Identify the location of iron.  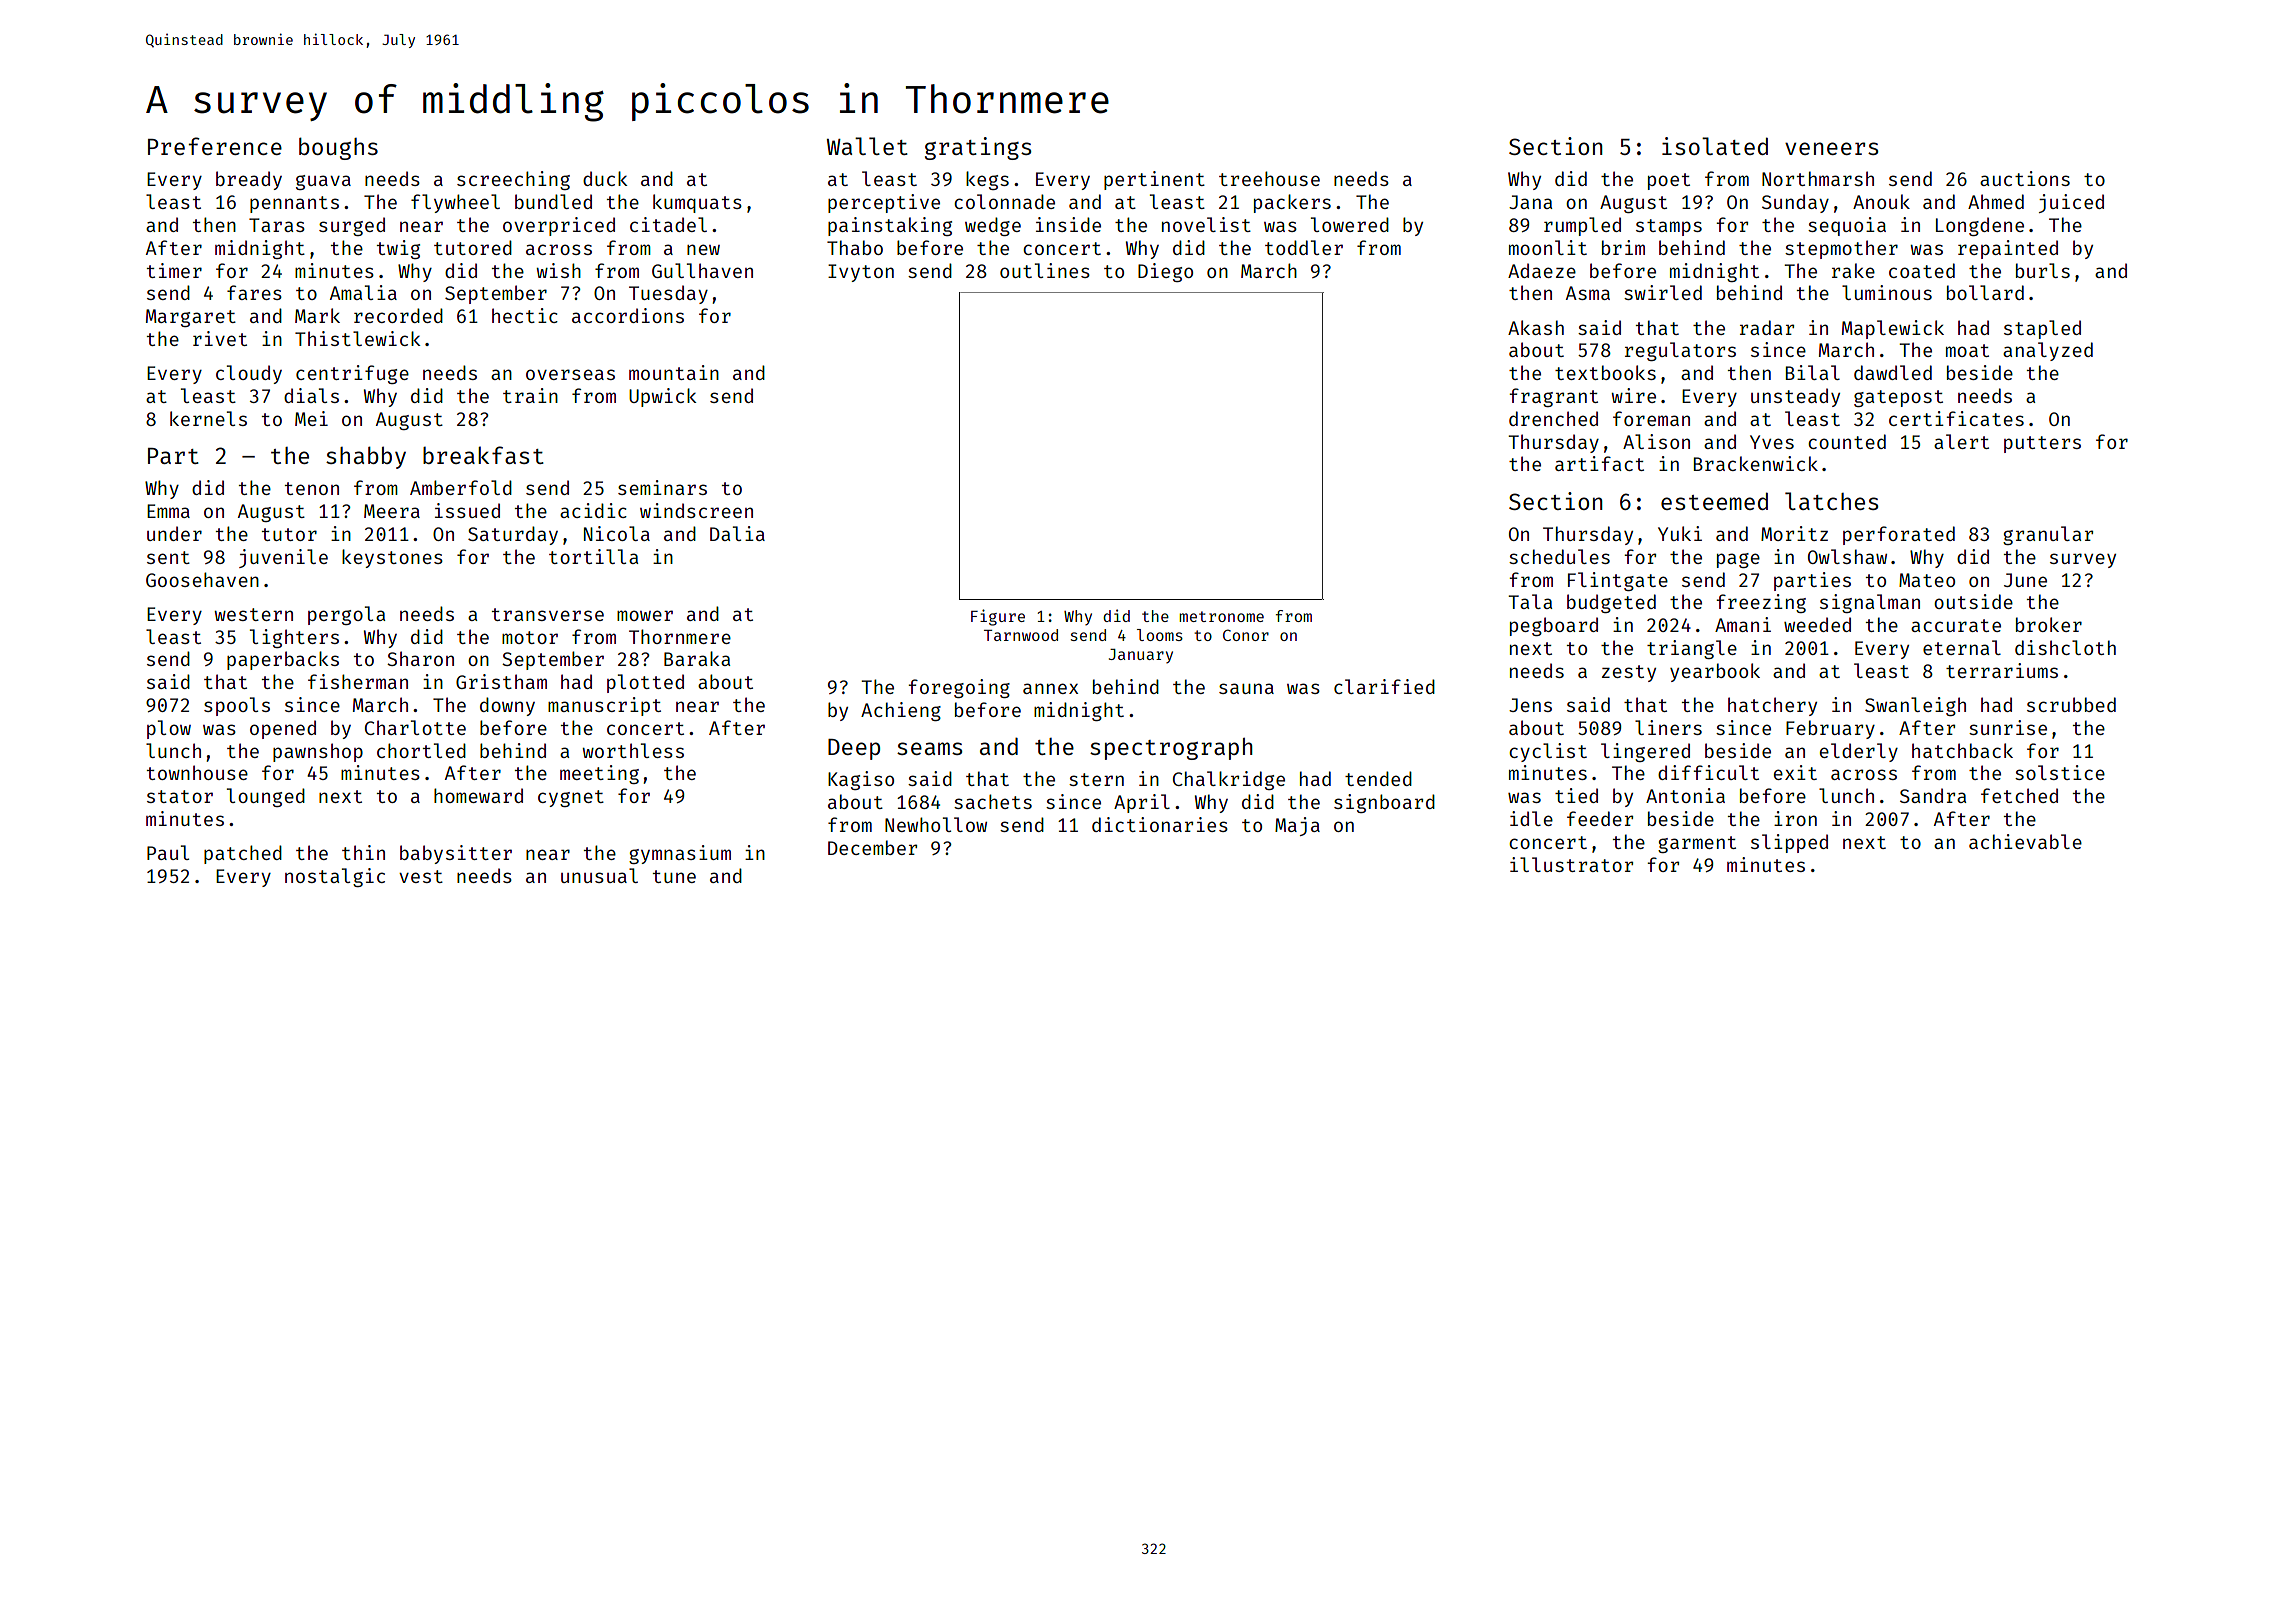
(1795, 818).
